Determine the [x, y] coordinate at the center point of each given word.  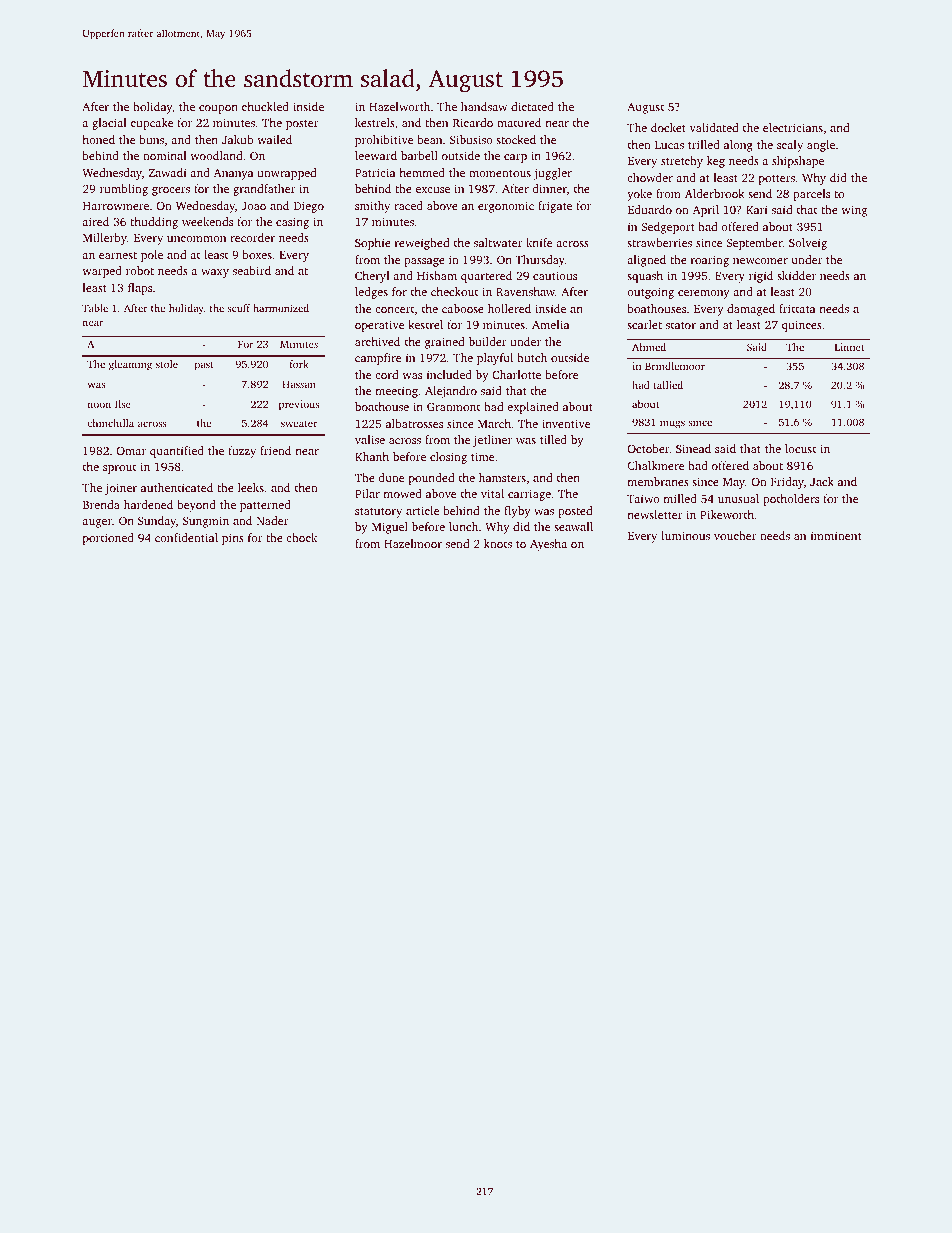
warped [102, 272]
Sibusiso [471, 139]
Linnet [849, 347]
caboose [463, 308]
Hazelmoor [413, 543]
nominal [164, 155]
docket [668, 127]
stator [681, 325]
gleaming [130, 365]
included [449, 374]
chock [301, 537]
